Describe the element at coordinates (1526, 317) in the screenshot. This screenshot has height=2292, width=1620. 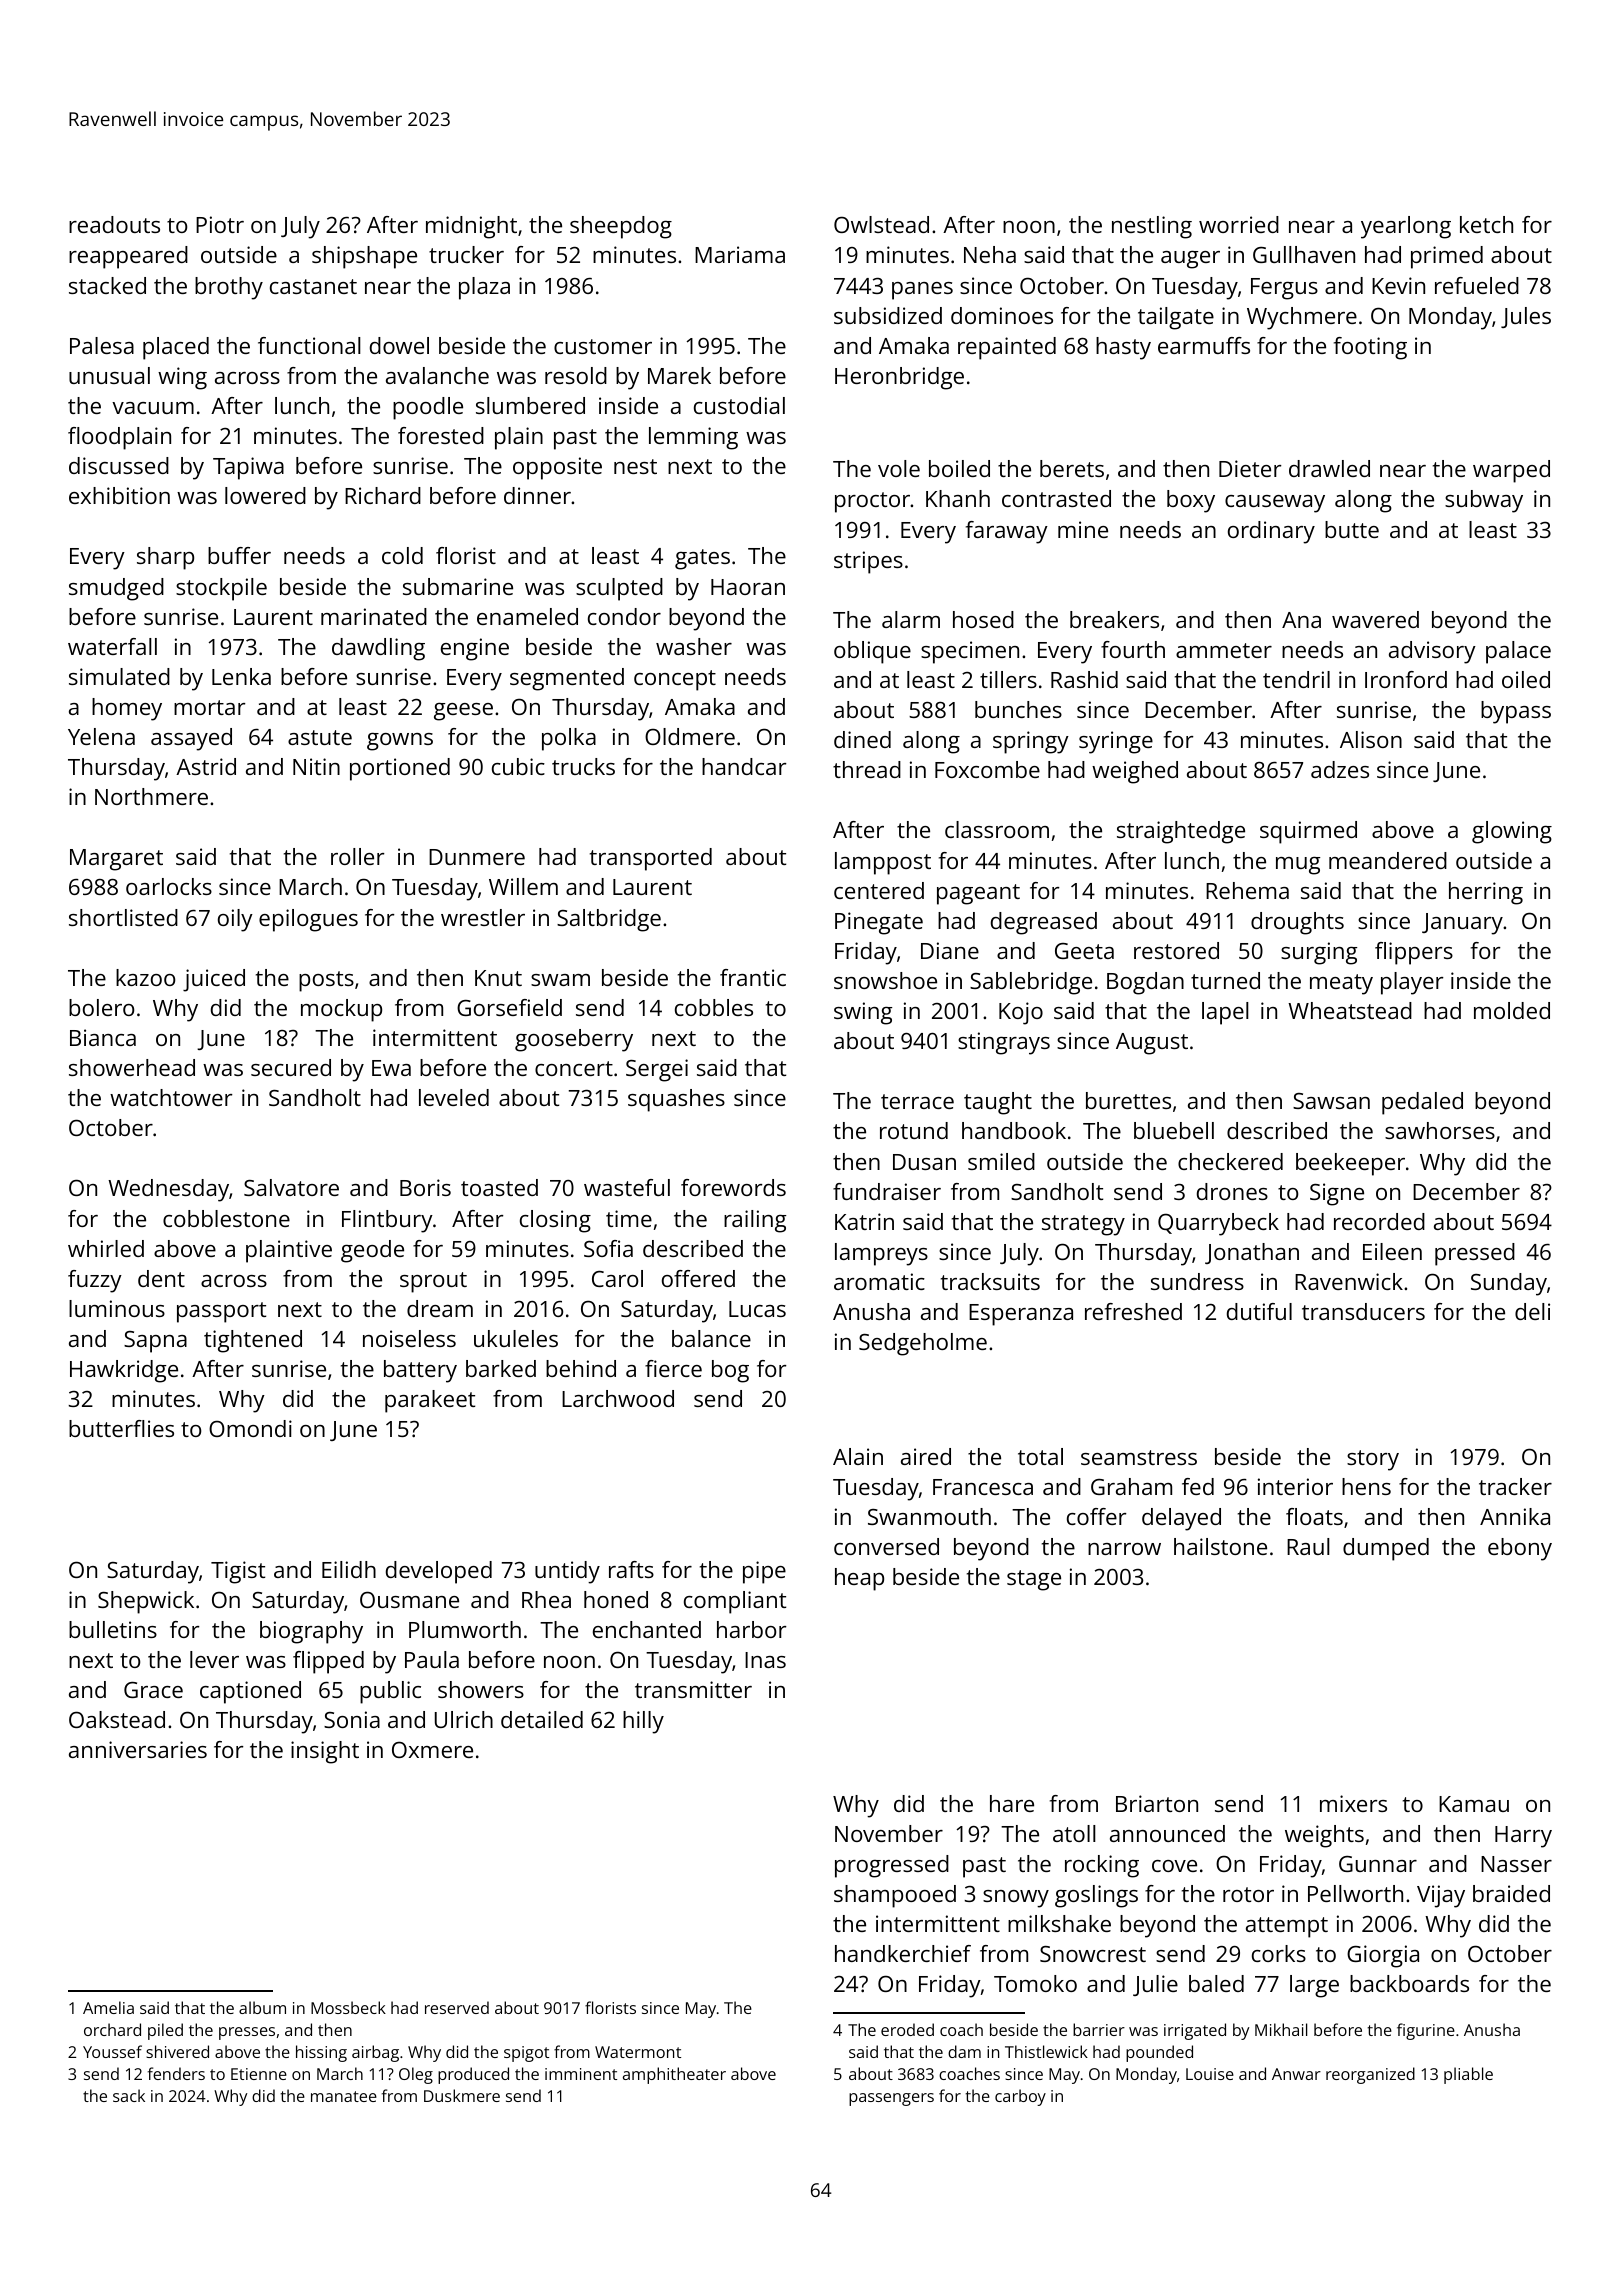
I see `Jules` at that location.
